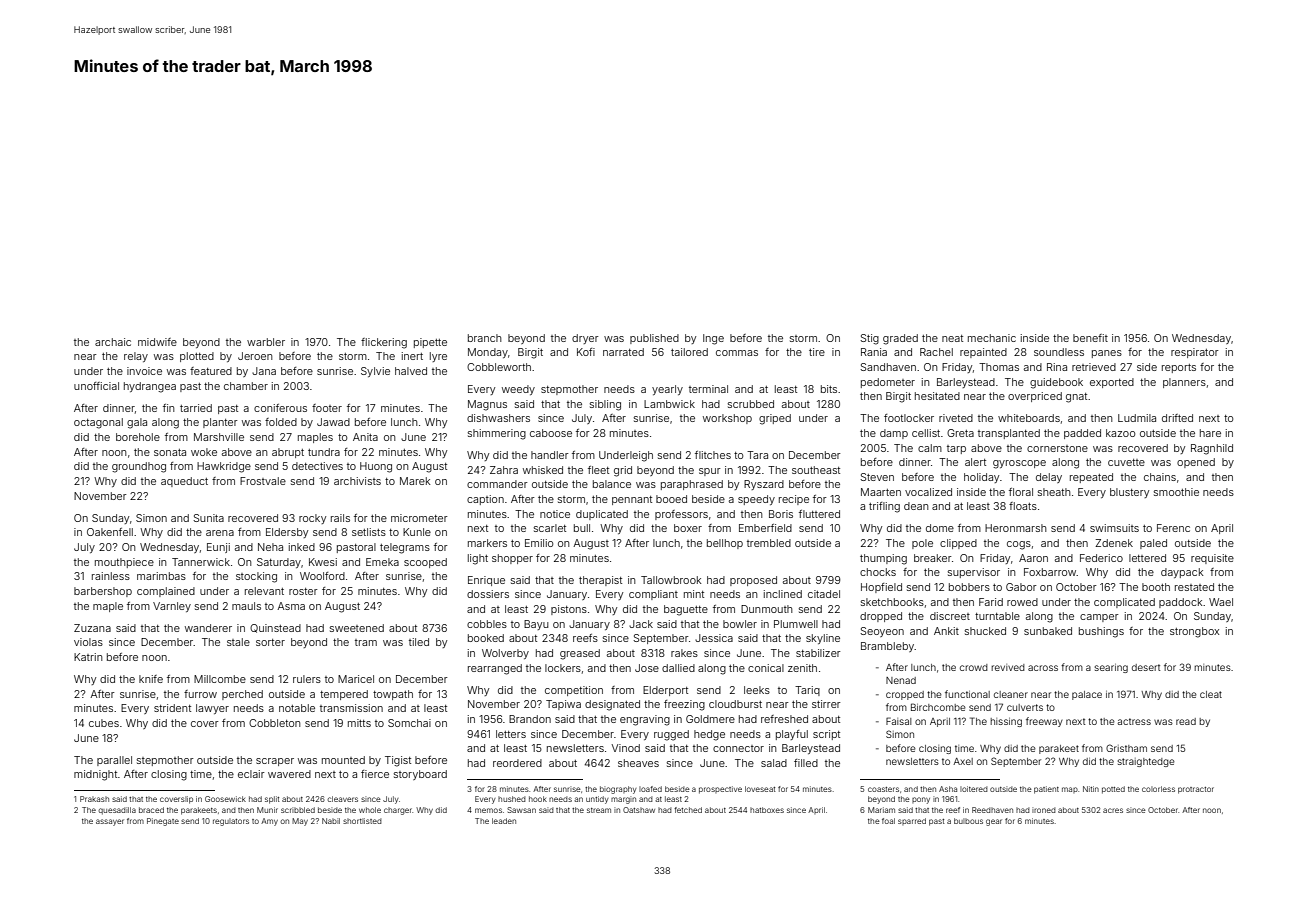 The image size is (1308, 924). What do you see at coordinates (486, 581) in the screenshot?
I see `Enrique` at bounding box center [486, 581].
